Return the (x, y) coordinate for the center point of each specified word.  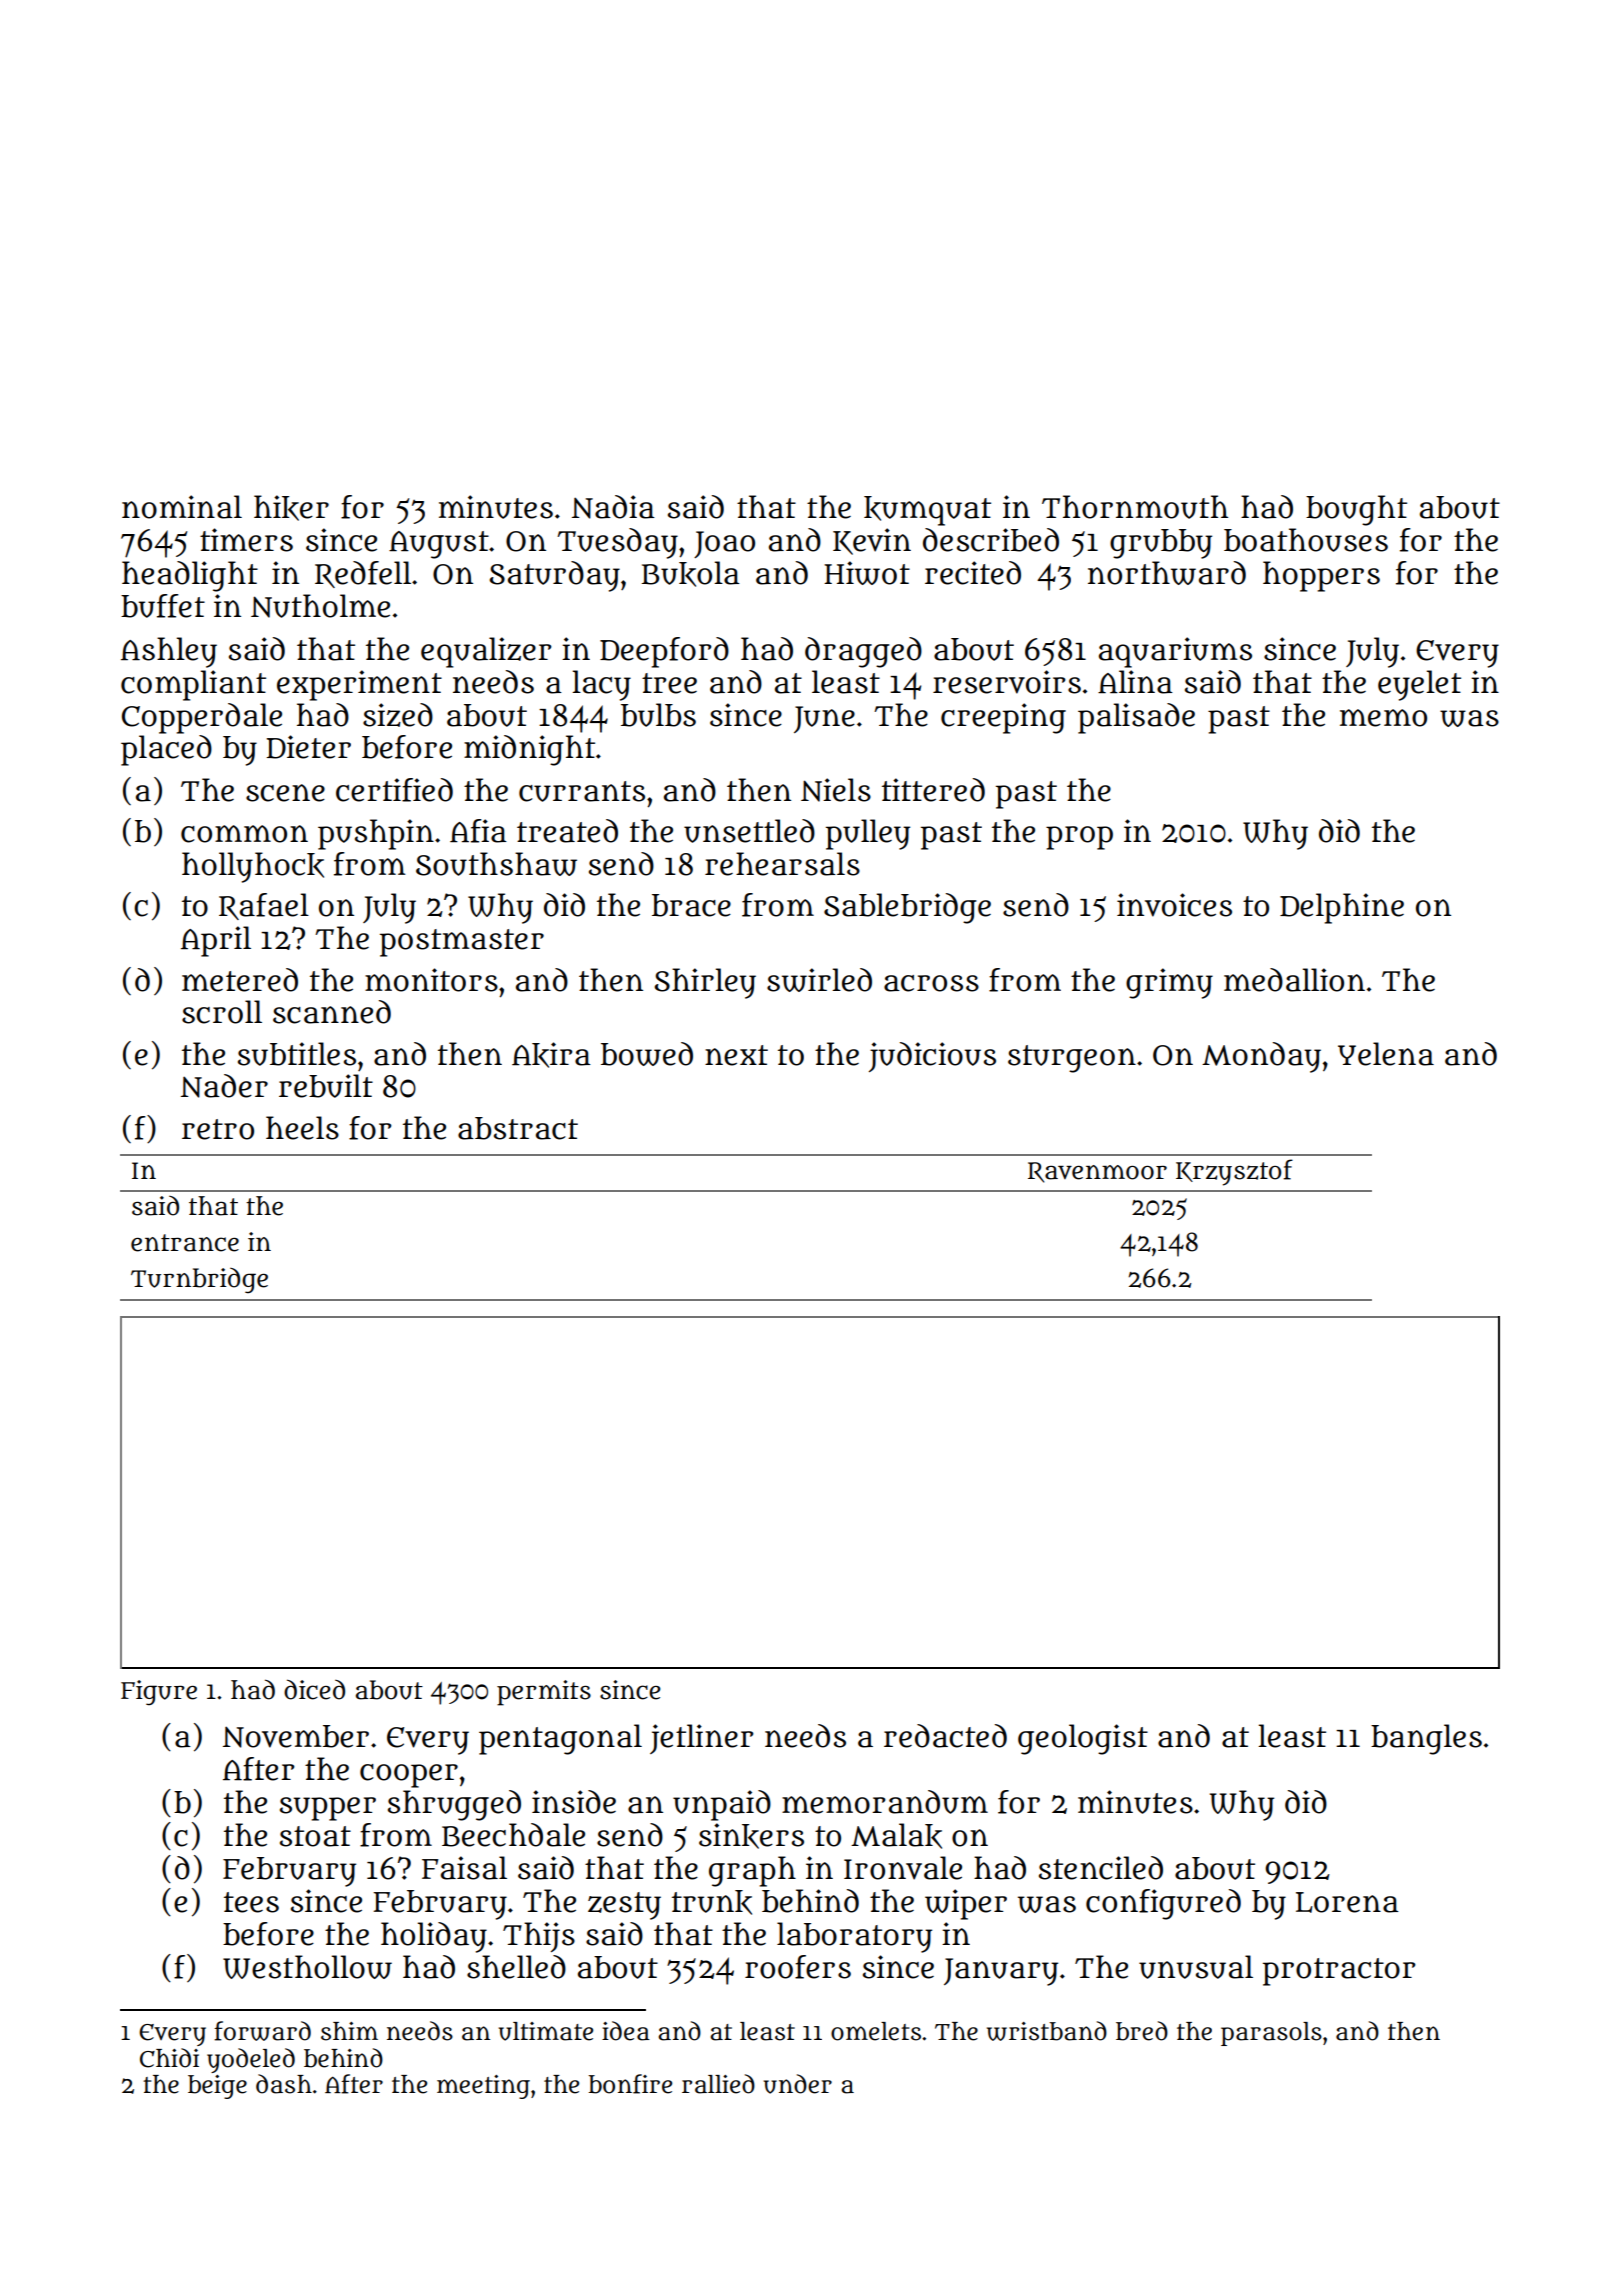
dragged (863, 652)
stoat (315, 1836)
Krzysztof (1234, 1172)
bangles (1426, 1739)
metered (240, 980)
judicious (932, 1057)
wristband (1047, 2031)
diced (314, 1689)
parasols (1271, 2034)
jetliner (702, 1739)
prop (1079, 838)
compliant (193, 685)
